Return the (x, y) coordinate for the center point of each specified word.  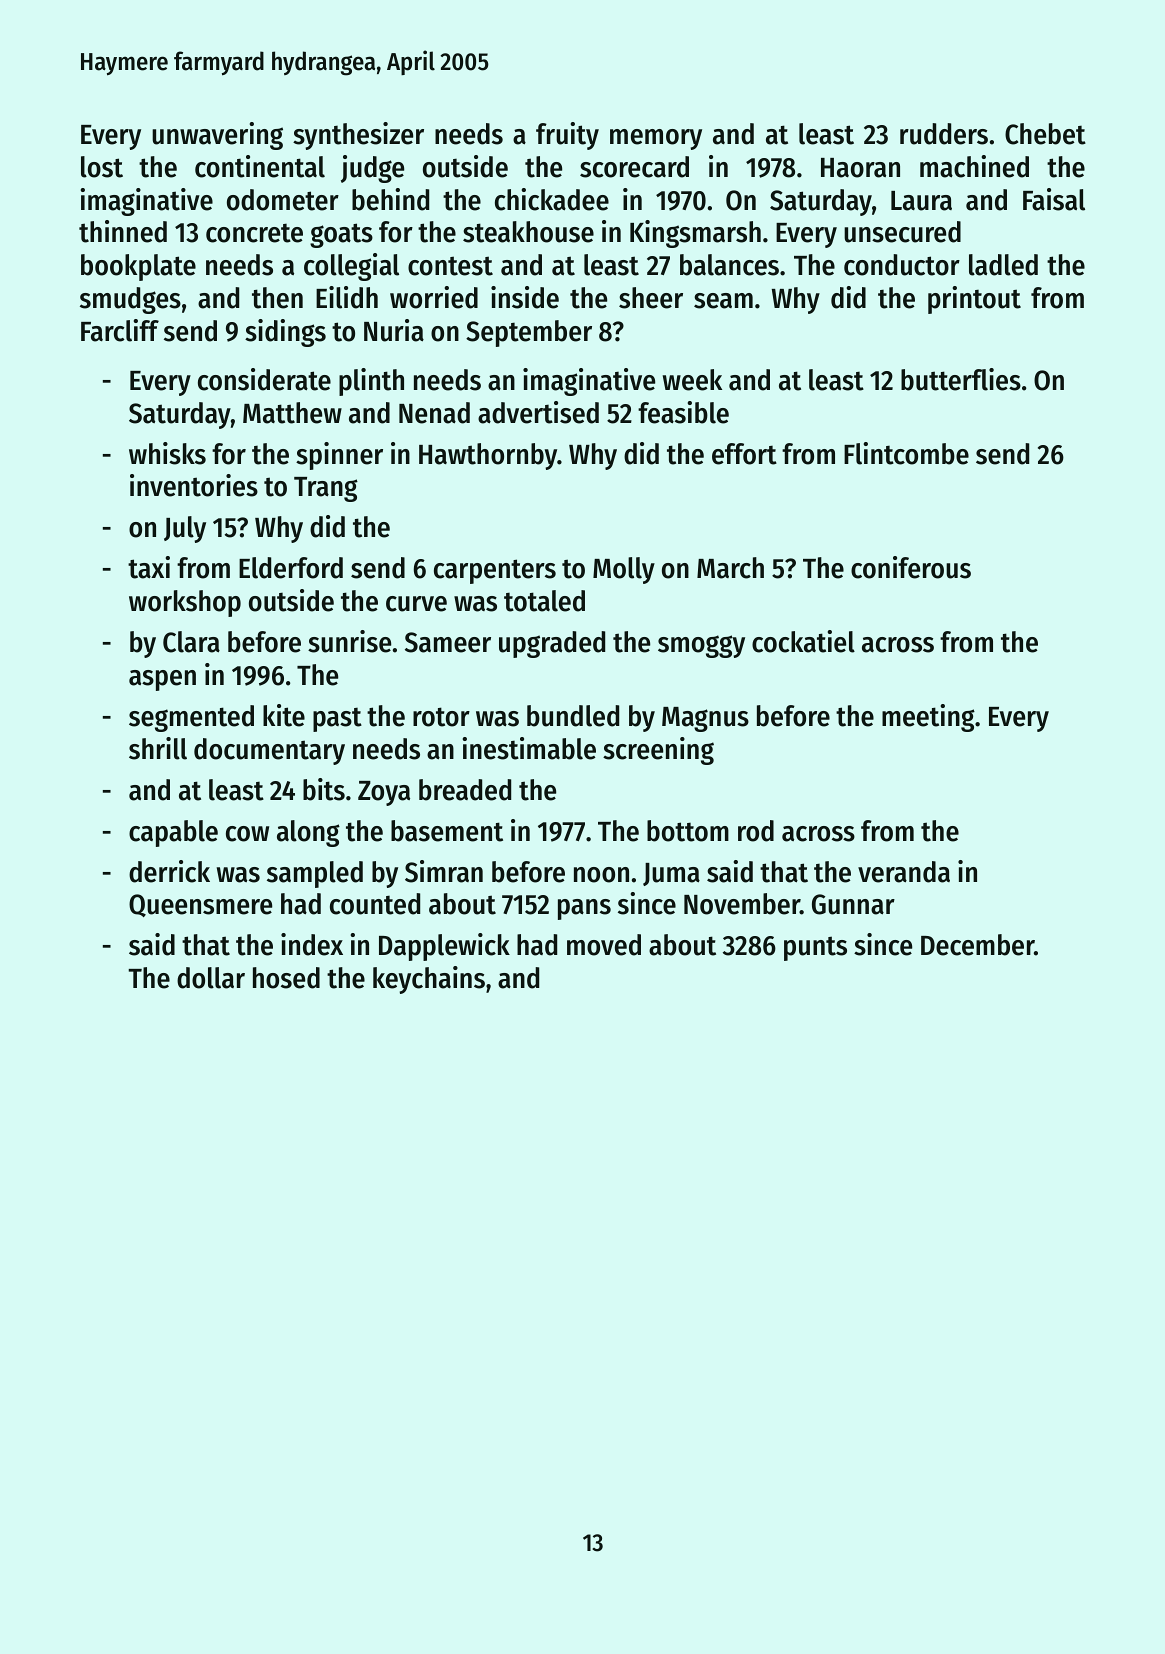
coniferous (911, 567)
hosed (286, 978)
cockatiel (803, 641)
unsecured (902, 232)
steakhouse (528, 232)
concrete (254, 233)
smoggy (701, 646)
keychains (429, 980)
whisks (167, 453)
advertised (538, 412)
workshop (185, 603)
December (977, 945)
